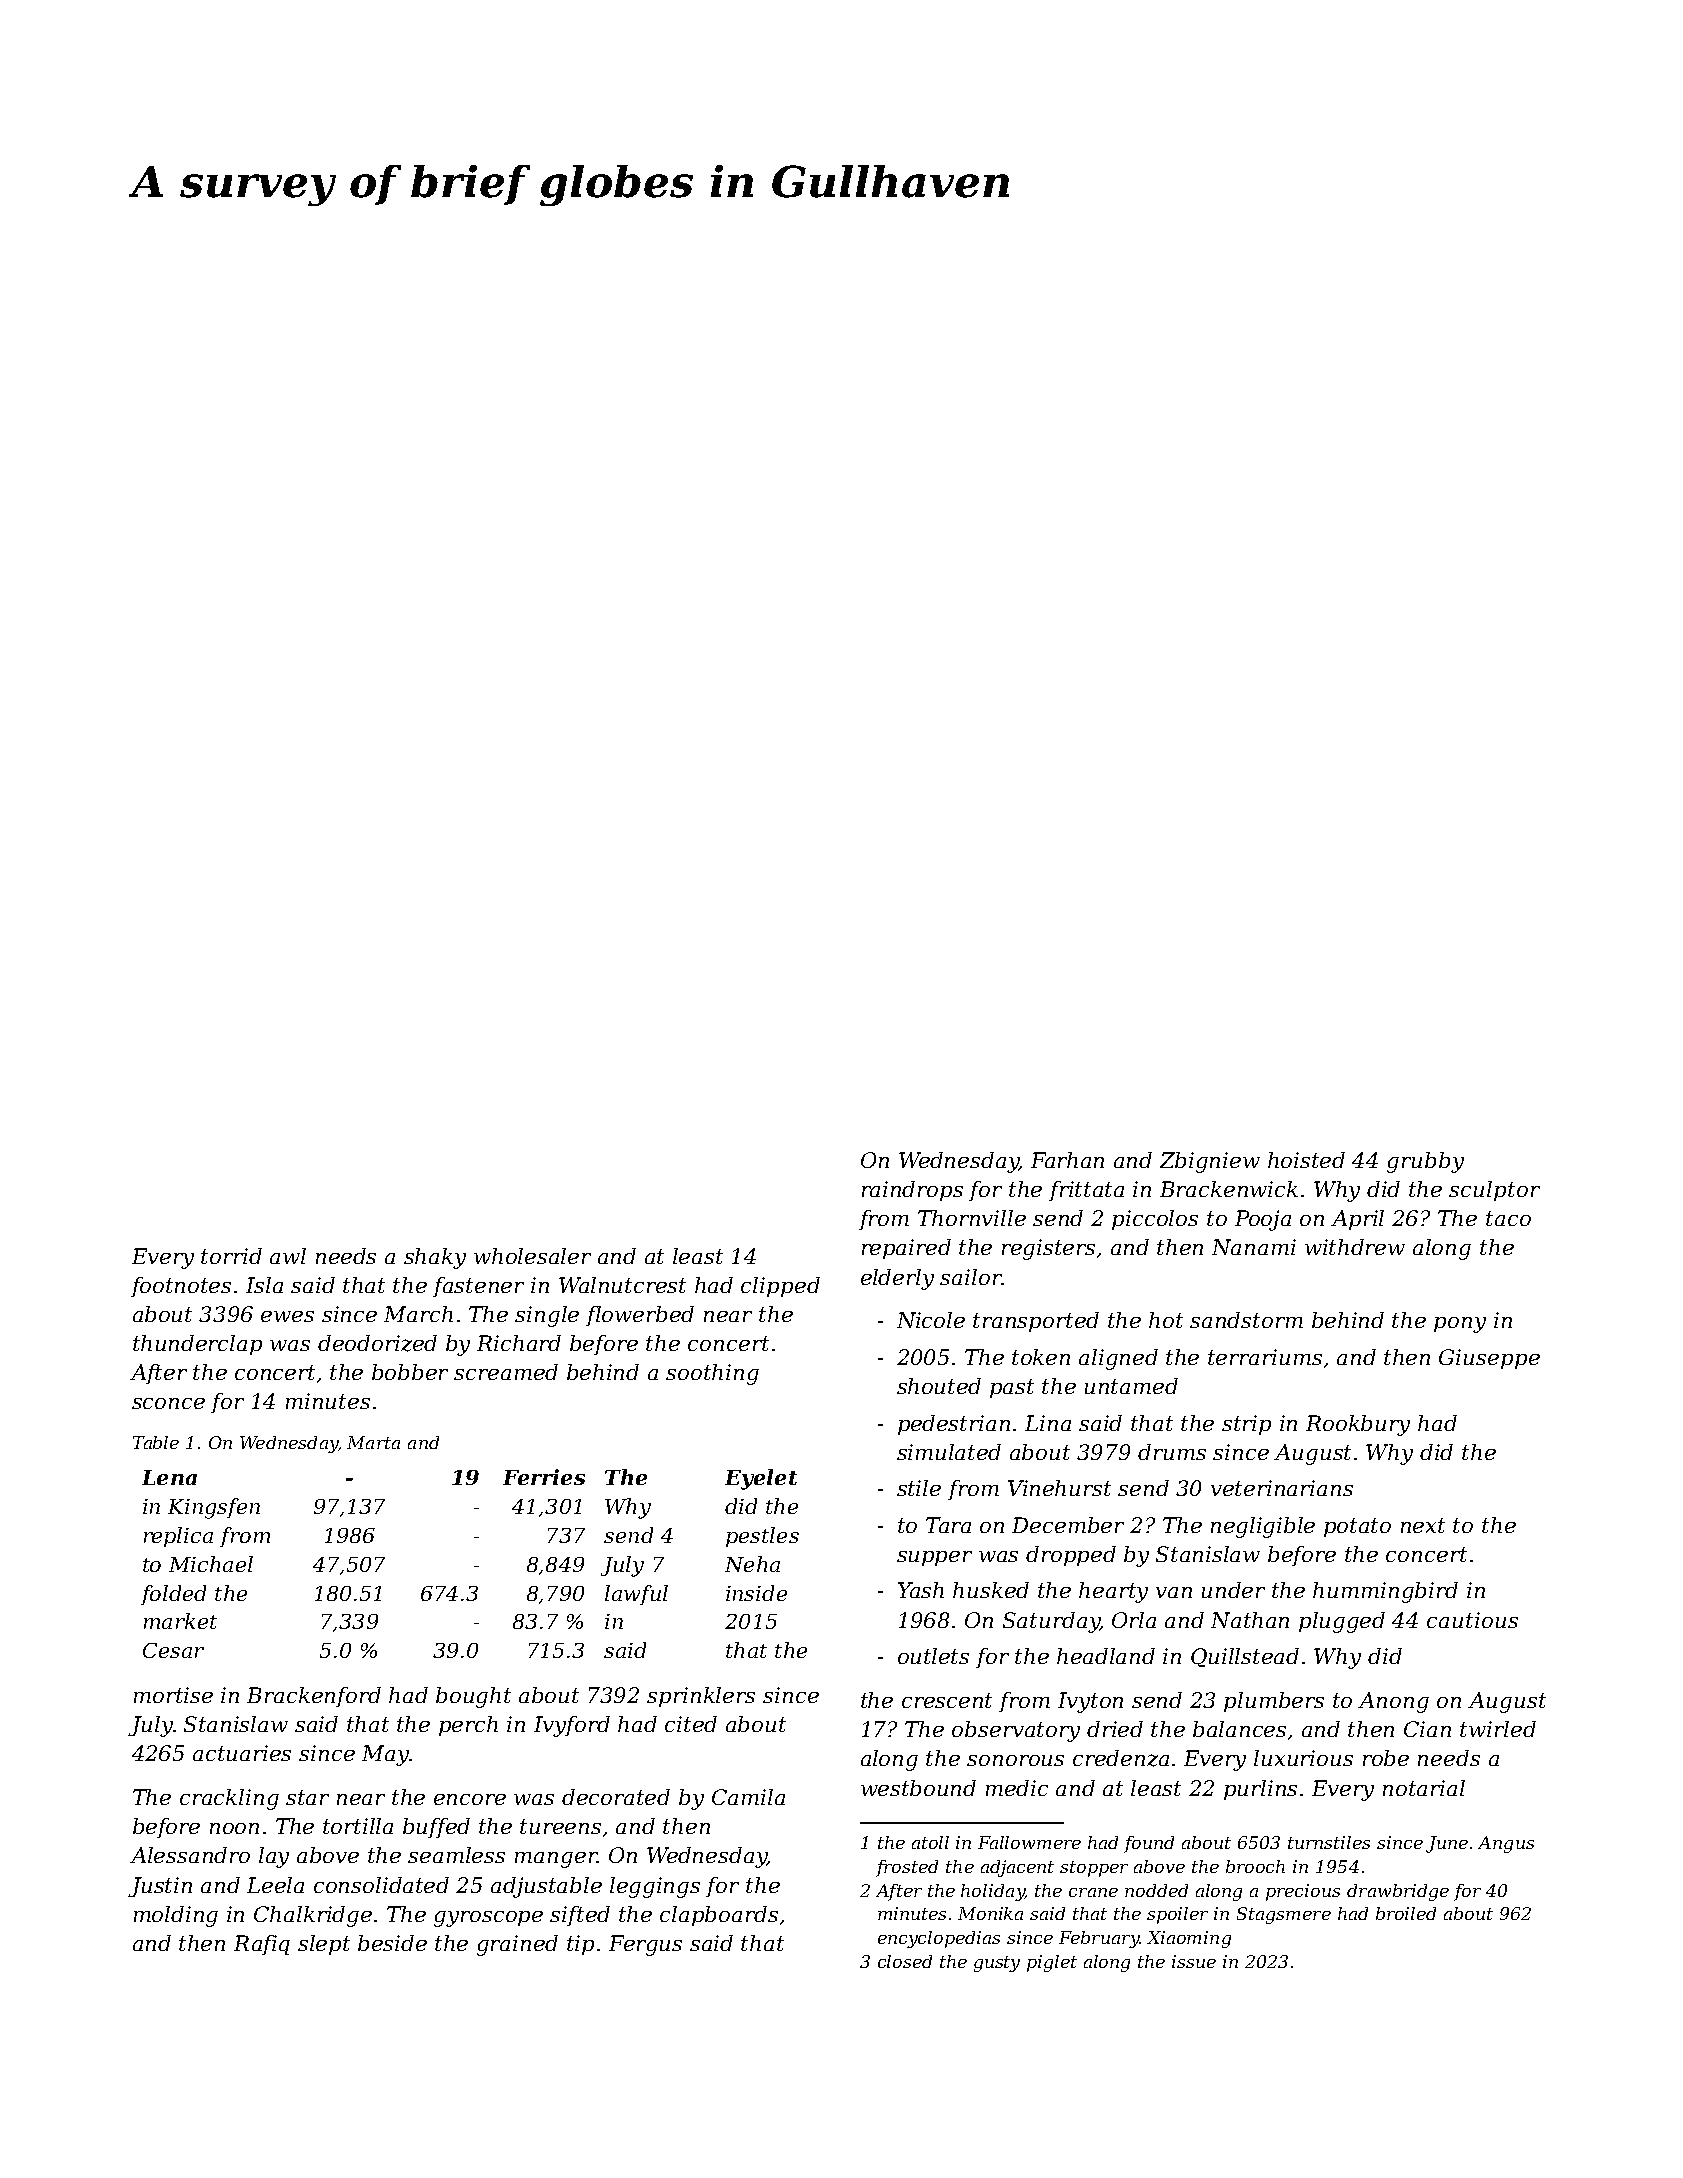 Image resolution: width=1683 pixels, height=2178 pixels. I want to click on torrid, so click(231, 1256).
